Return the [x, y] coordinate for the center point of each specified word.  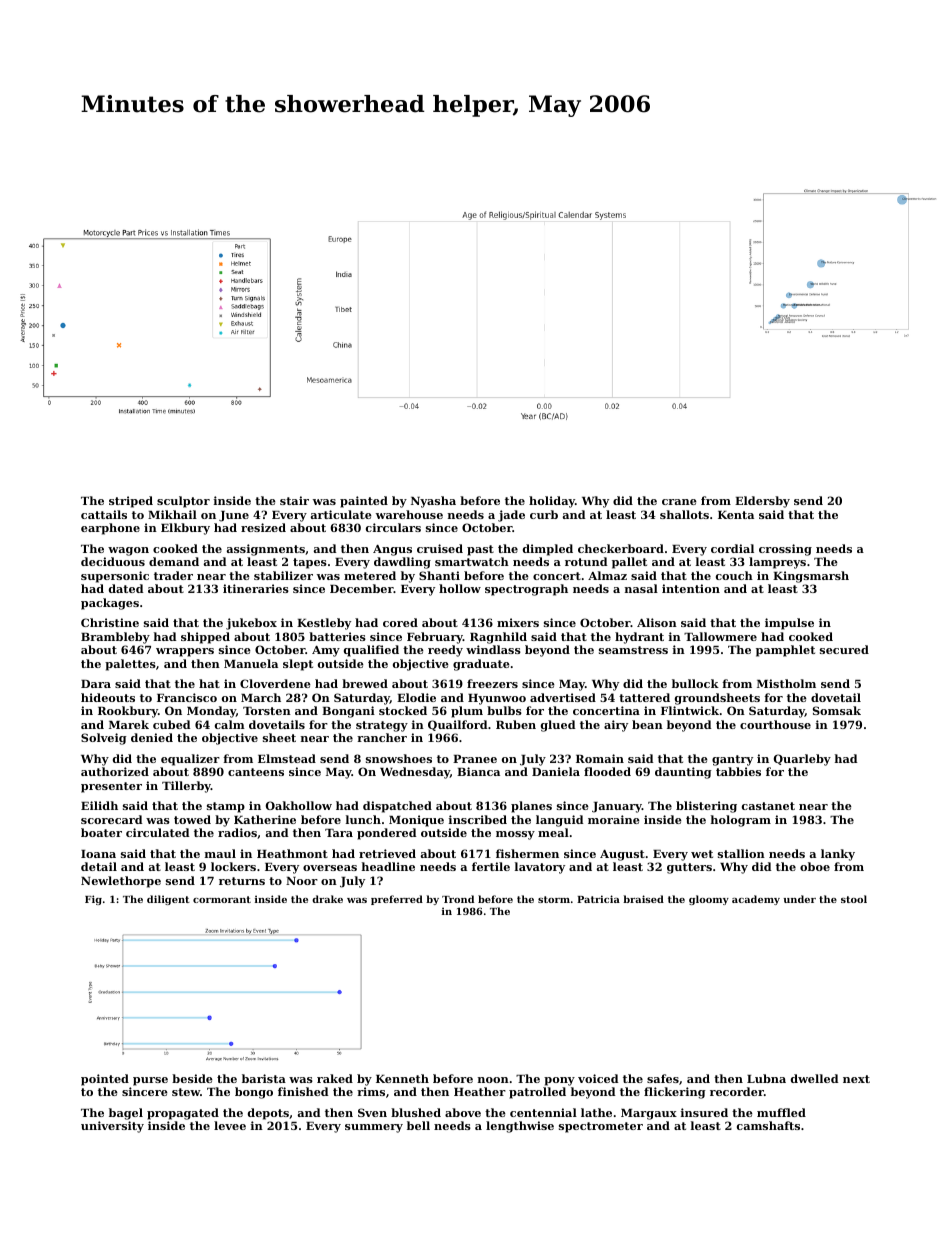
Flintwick [690, 710]
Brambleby [115, 638]
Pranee [475, 759]
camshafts [768, 1125]
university [112, 1127]
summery [374, 1128]
